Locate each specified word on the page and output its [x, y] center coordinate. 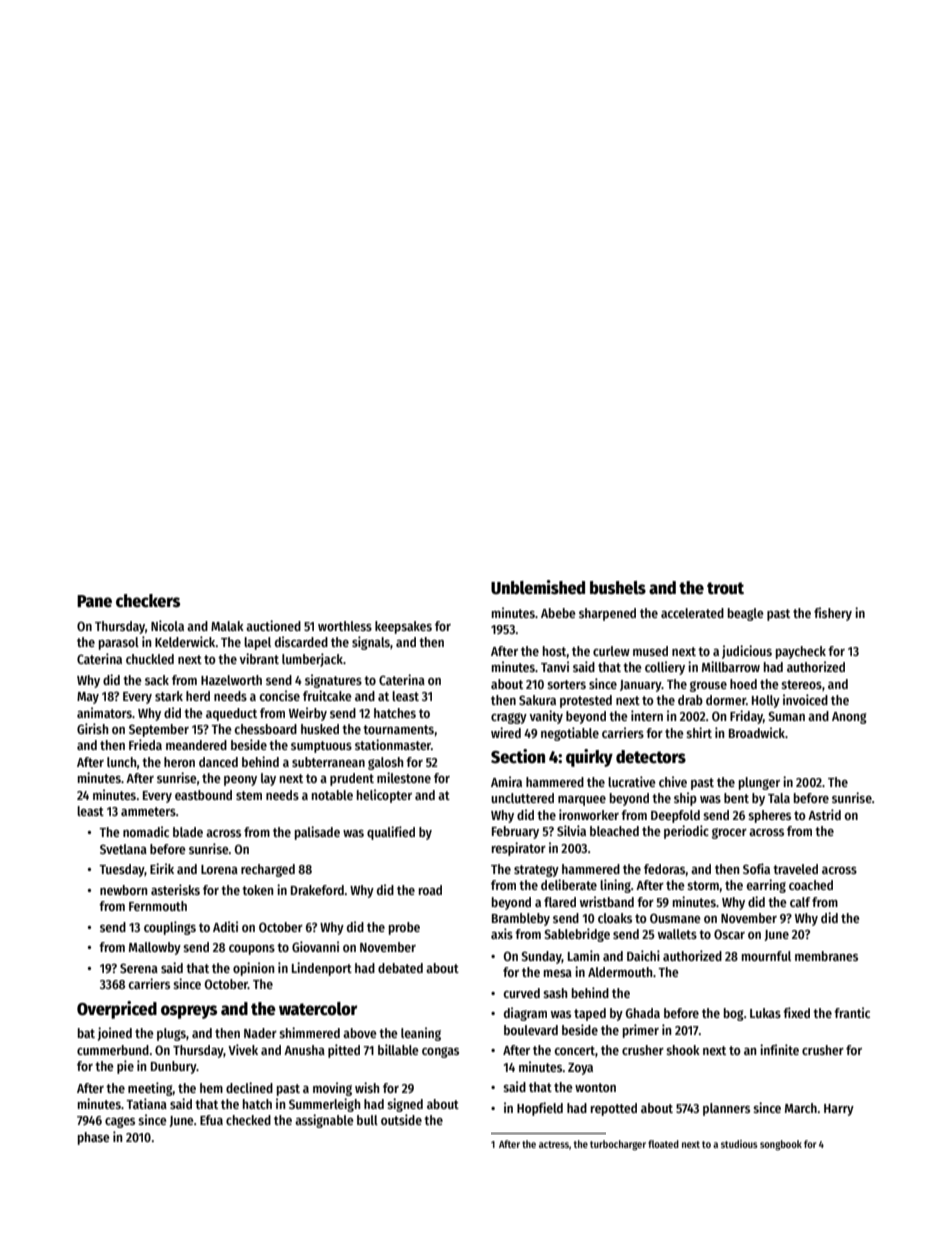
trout [725, 588]
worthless [345, 626]
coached [811, 885]
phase [93, 1138]
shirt [699, 732]
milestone [404, 777]
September [159, 730]
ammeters [148, 811]
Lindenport [322, 969]
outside [401, 1119]
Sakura [537, 700]
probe [404, 928]
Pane [94, 601]
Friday [746, 717]
